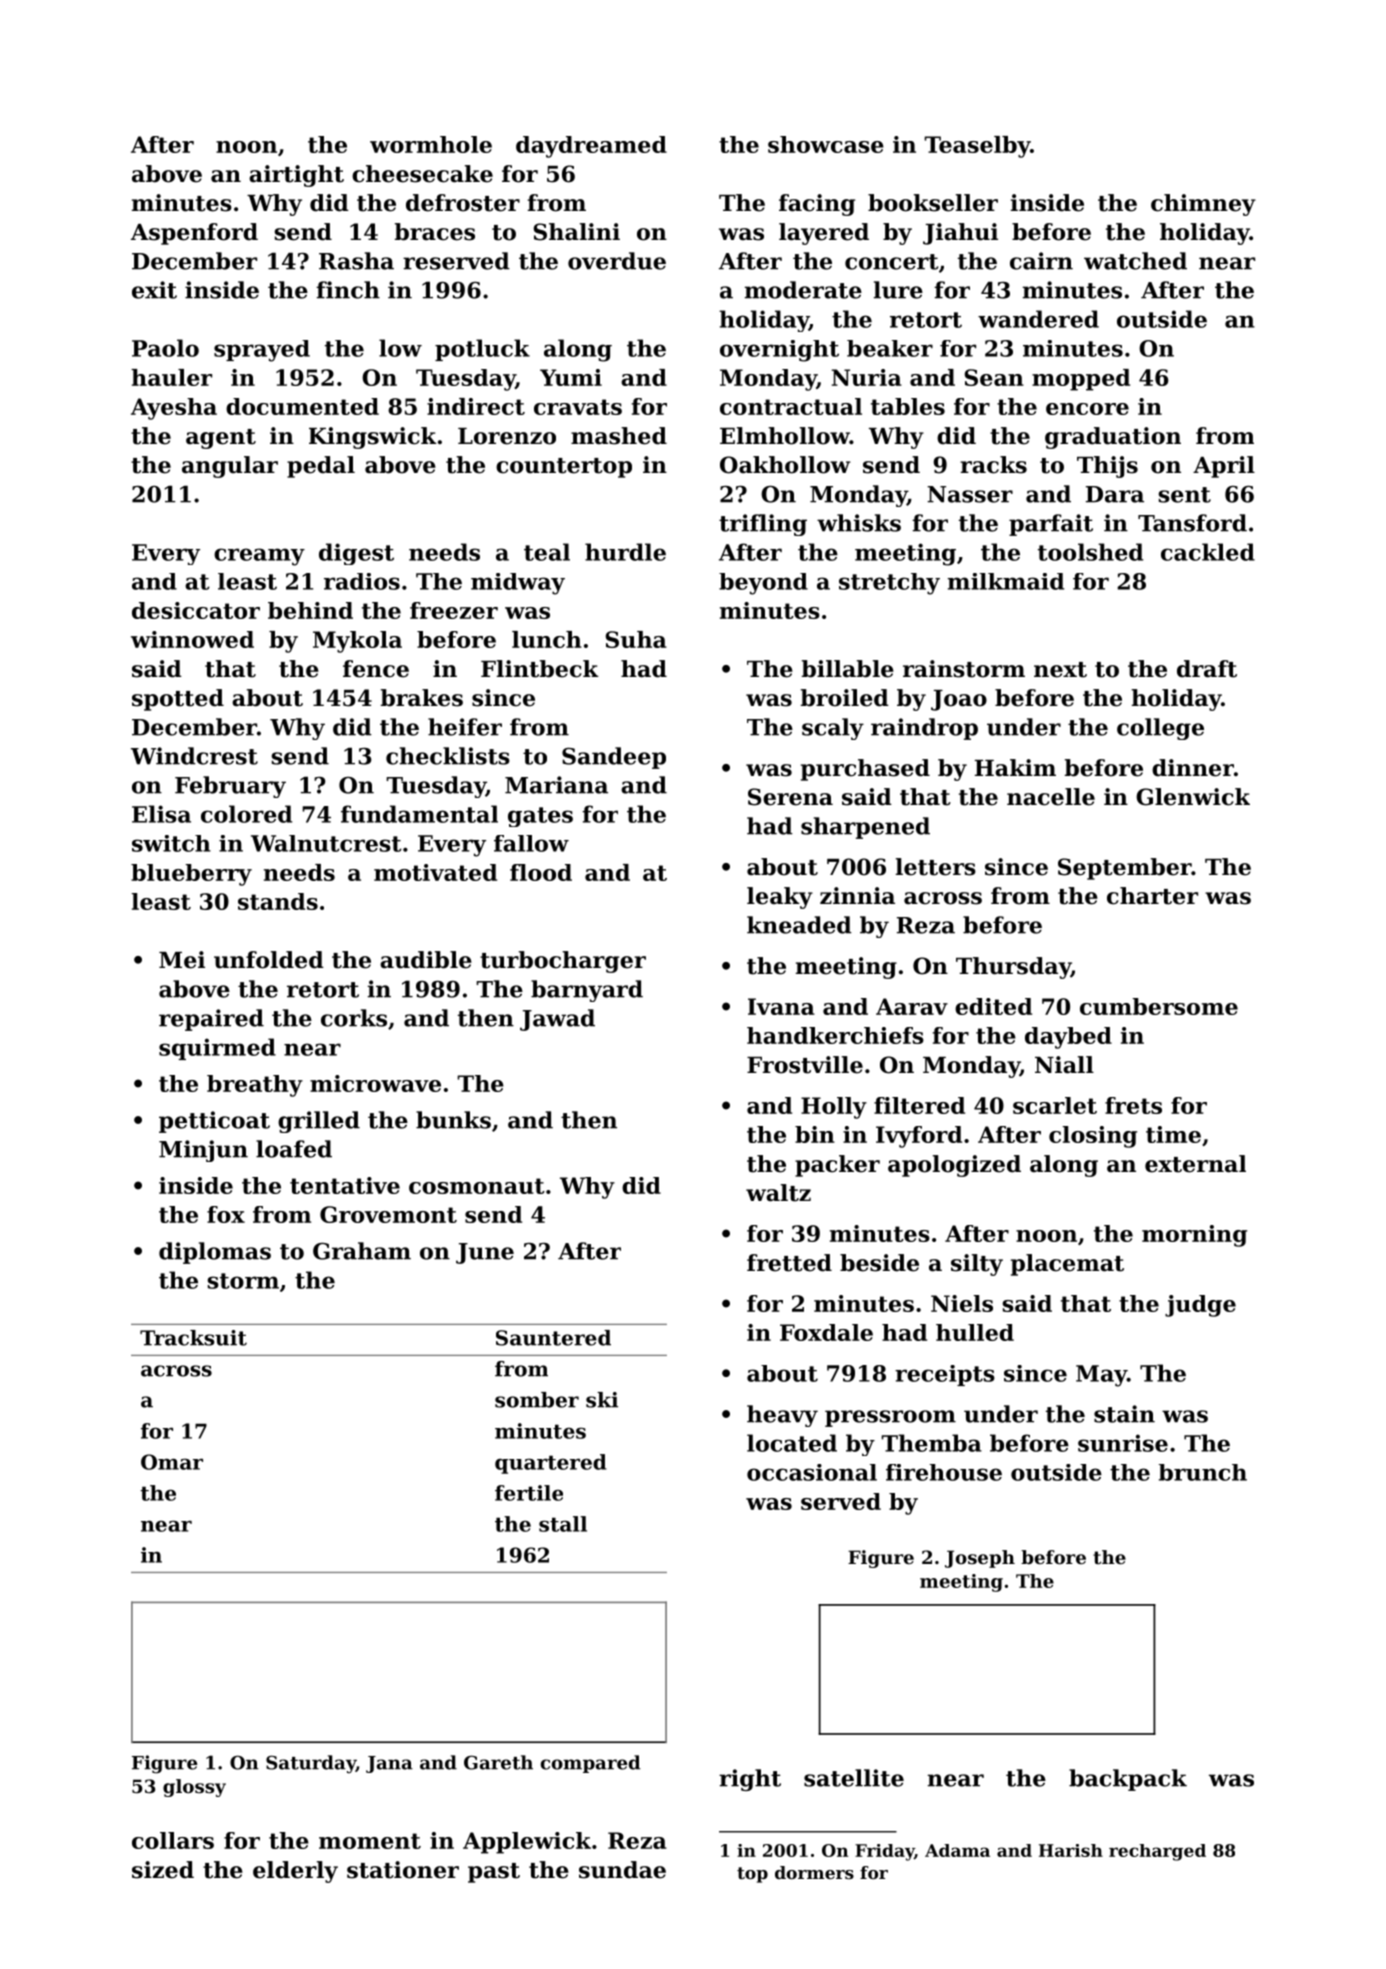  What do you see at coordinates (763, 525) in the document?
I see `trifling` at bounding box center [763, 525].
